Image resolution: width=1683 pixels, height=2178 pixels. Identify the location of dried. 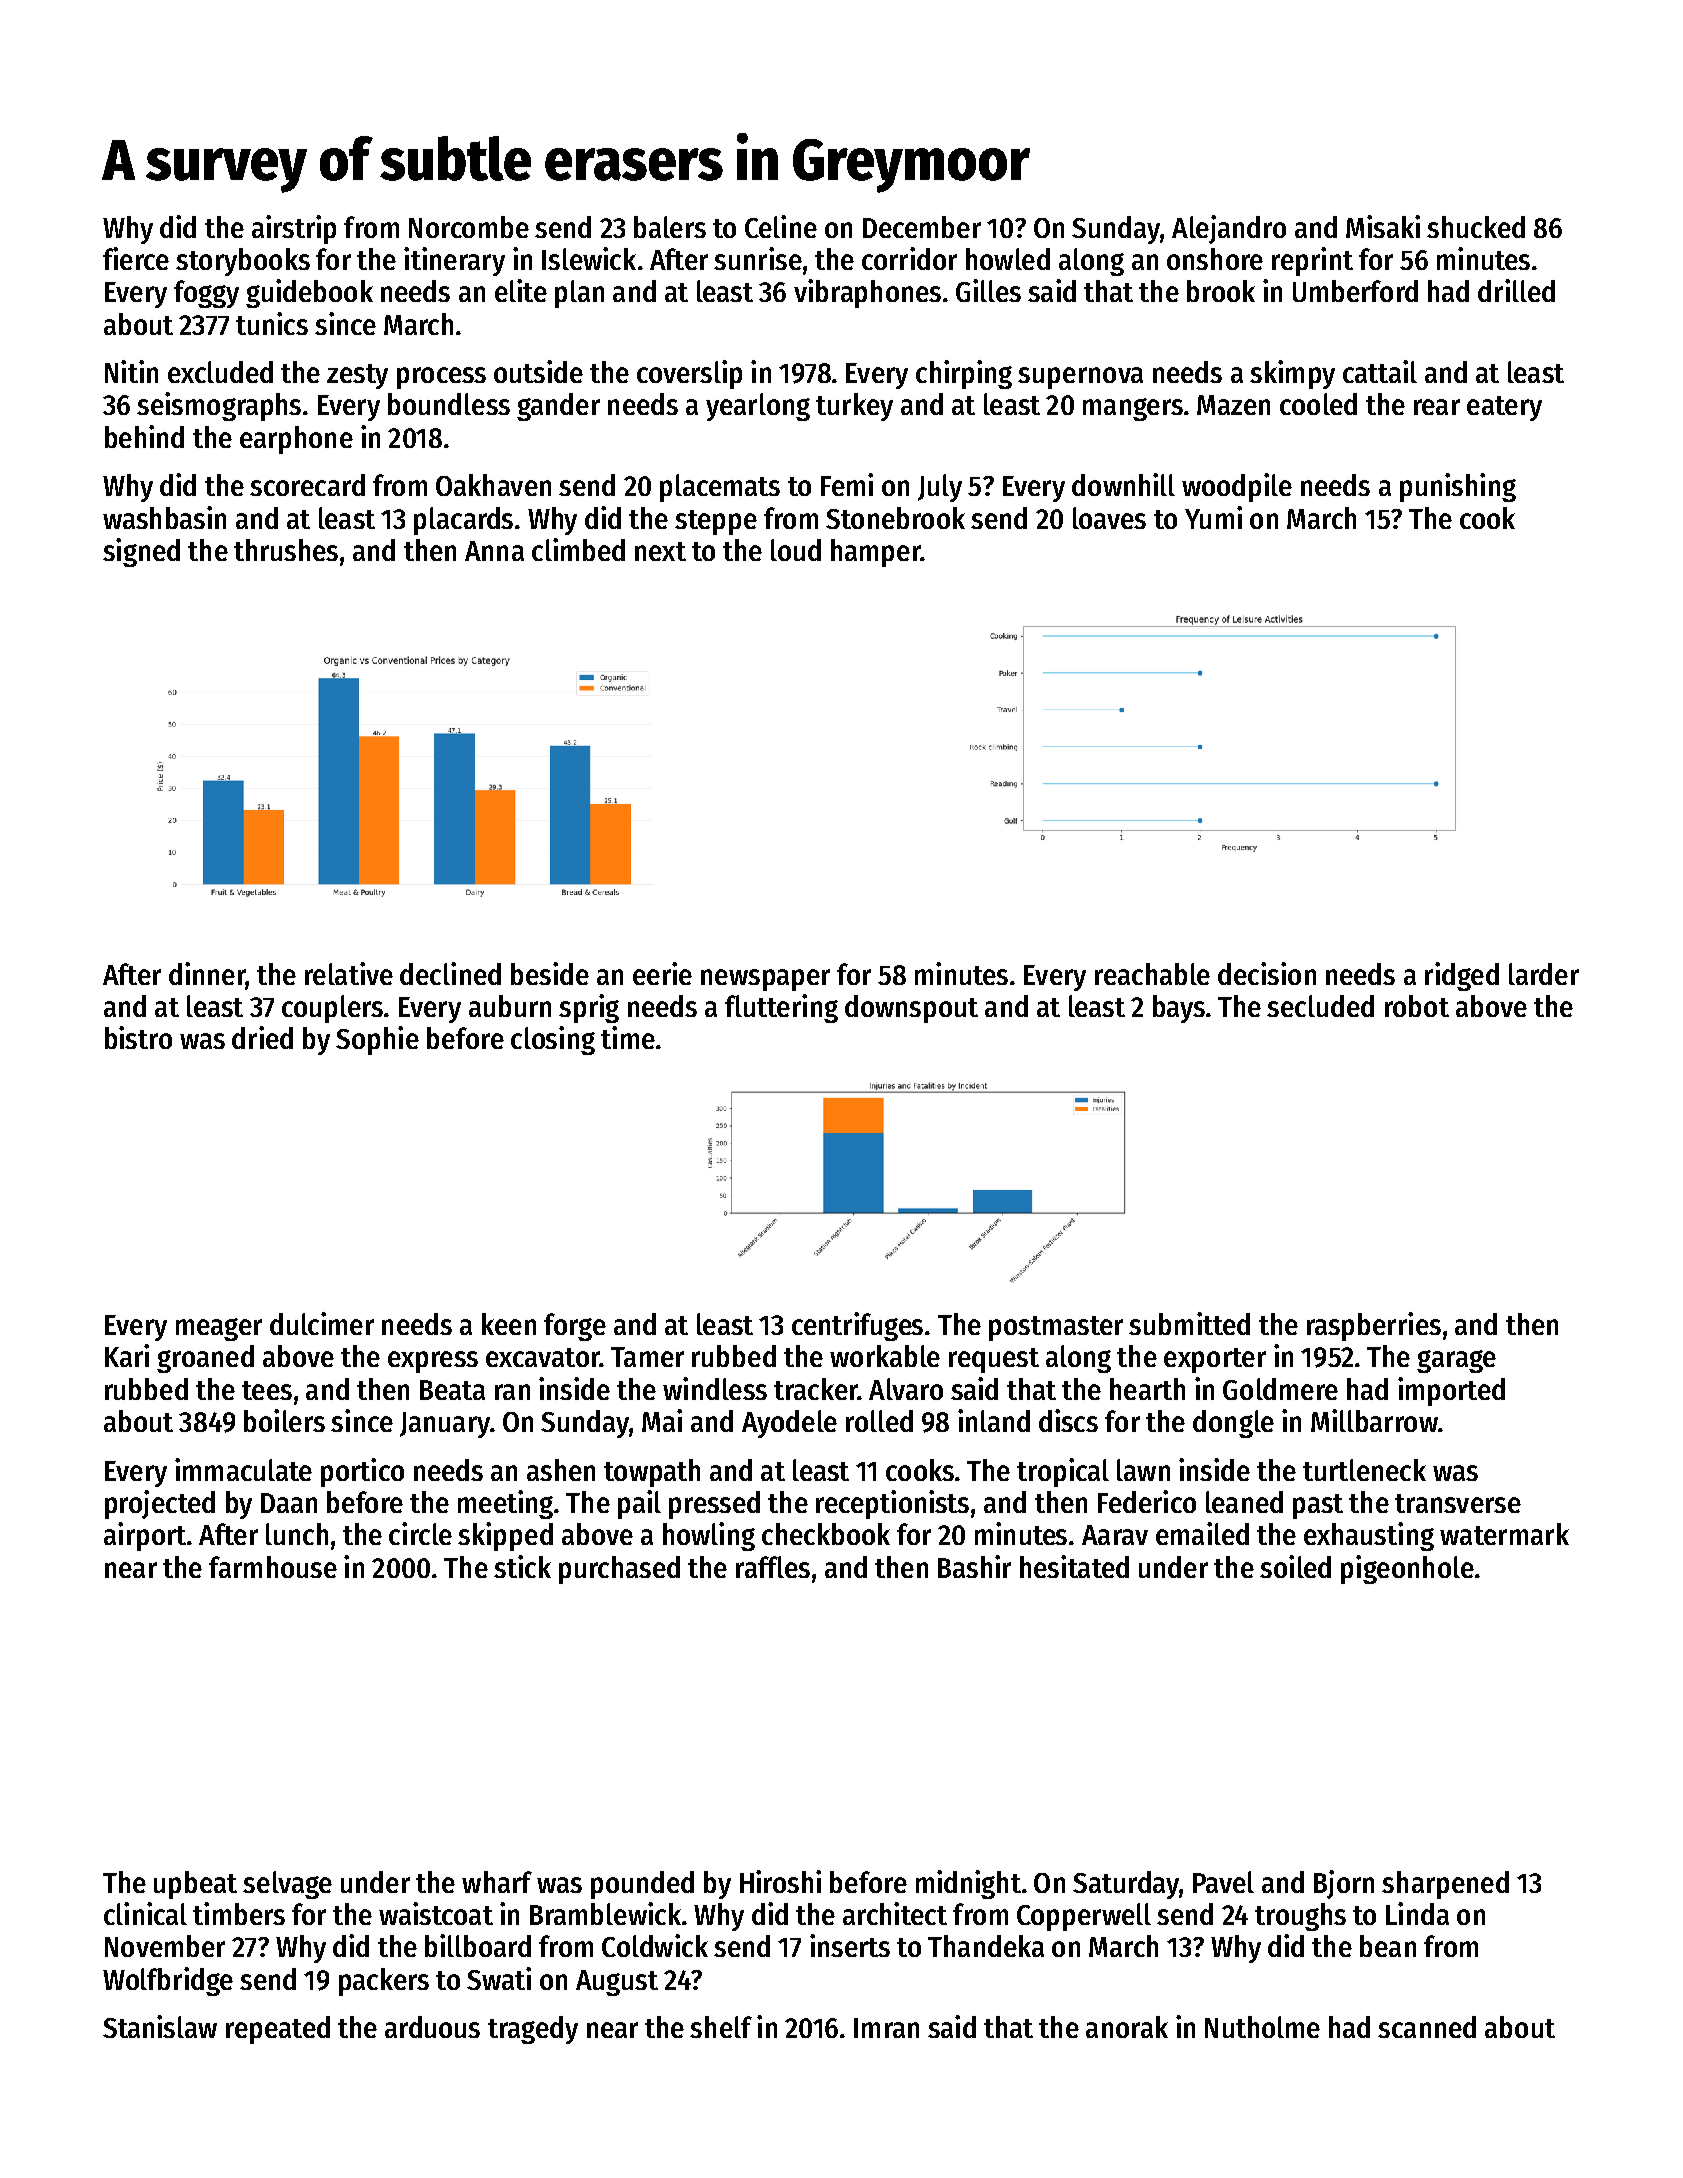
(262, 1037).
